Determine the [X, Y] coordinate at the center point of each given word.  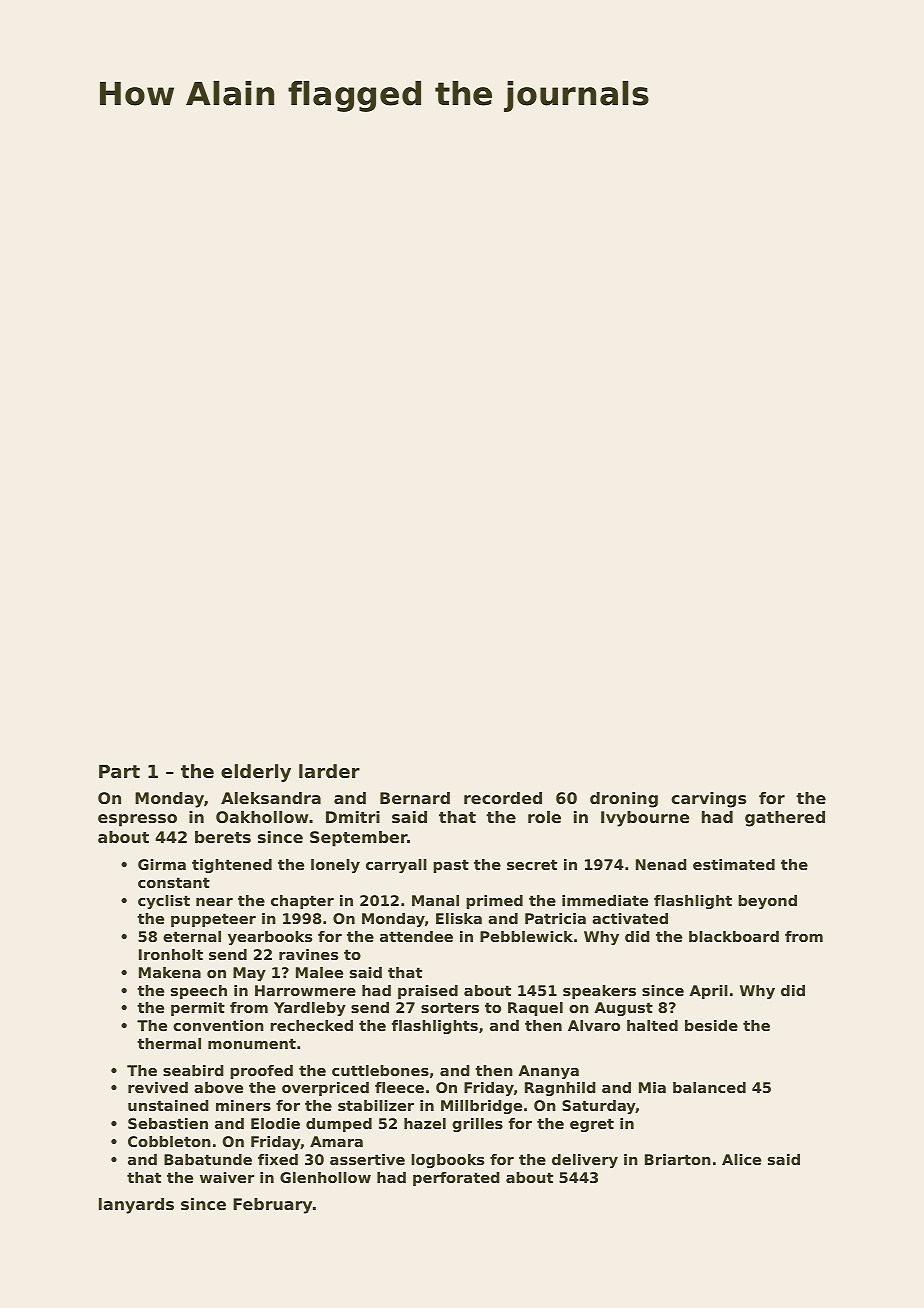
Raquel [535, 1009]
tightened [232, 866]
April [709, 992]
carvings [708, 800]
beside [711, 1025]
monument [252, 1043]
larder [329, 771]
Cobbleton [169, 1141]
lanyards [136, 1206]
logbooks [447, 1161]
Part [119, 771]
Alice [741, 1159]
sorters [450, 1007]
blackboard [734, 936]
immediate [605, 900]
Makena [170, 972]
